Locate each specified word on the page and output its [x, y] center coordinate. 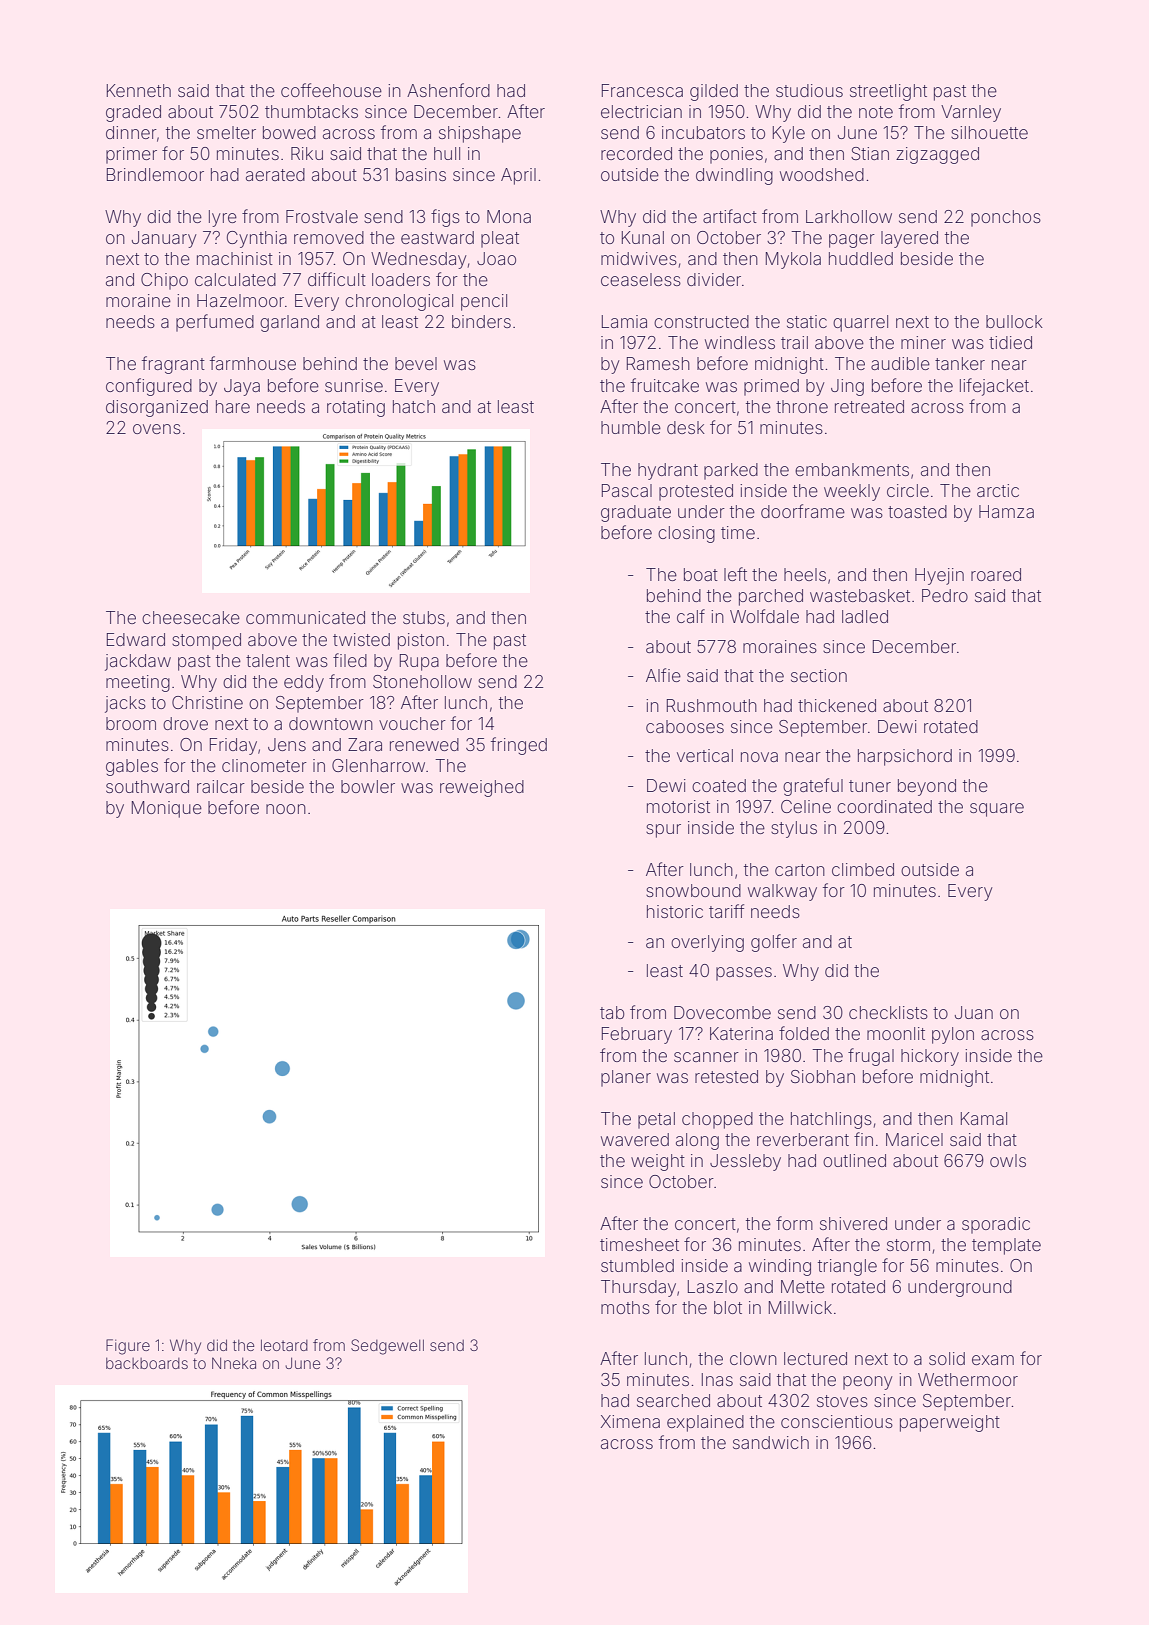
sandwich [771, 1442]
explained [705, 1423]
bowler [368, 786]
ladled [865, 616]
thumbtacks [311, 111]
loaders [401, 279]
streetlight [888, 92]
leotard [284, 1345]
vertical [705, 755]
